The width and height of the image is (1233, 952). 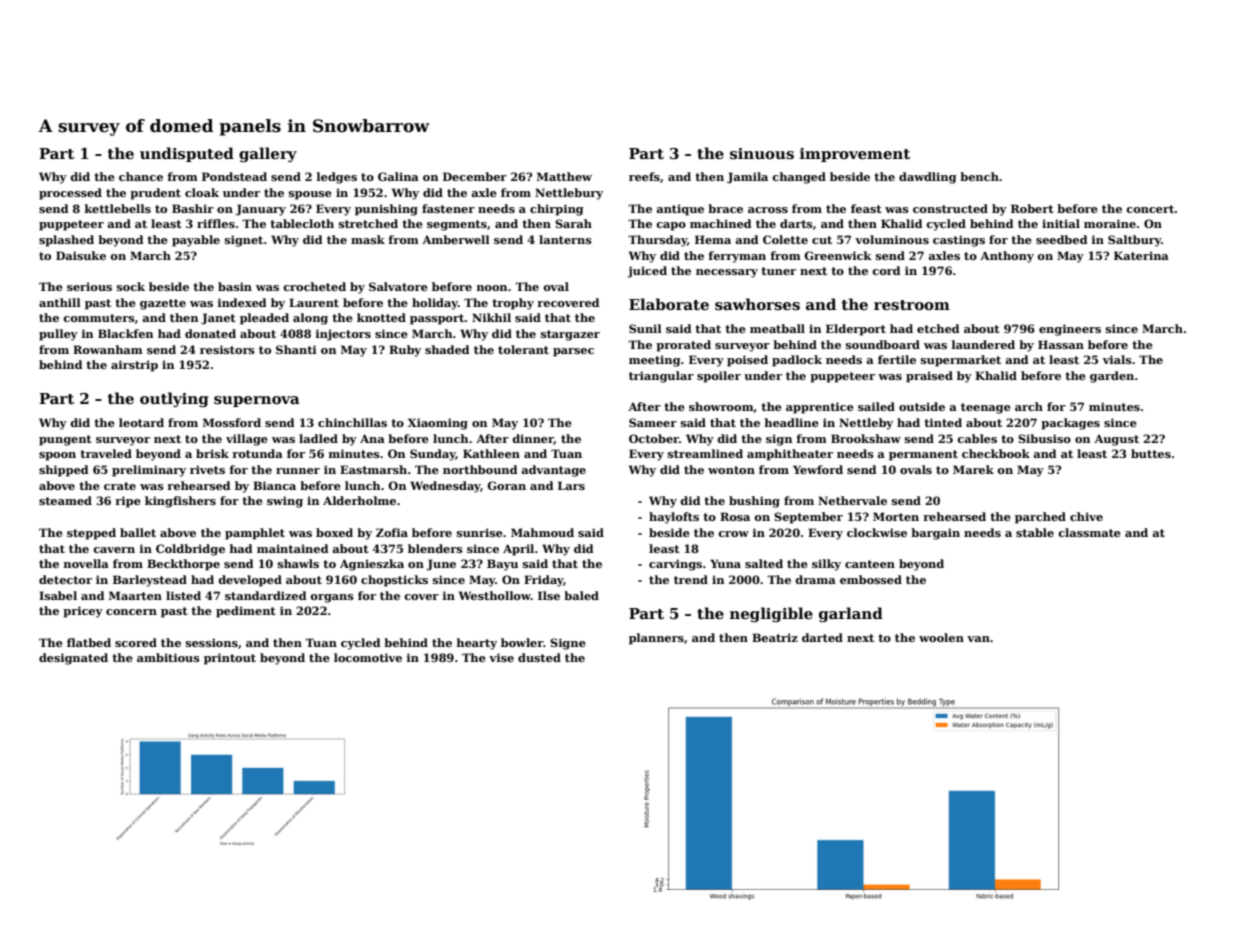 I want to click on sinuous, so click(x=762, y=154).
